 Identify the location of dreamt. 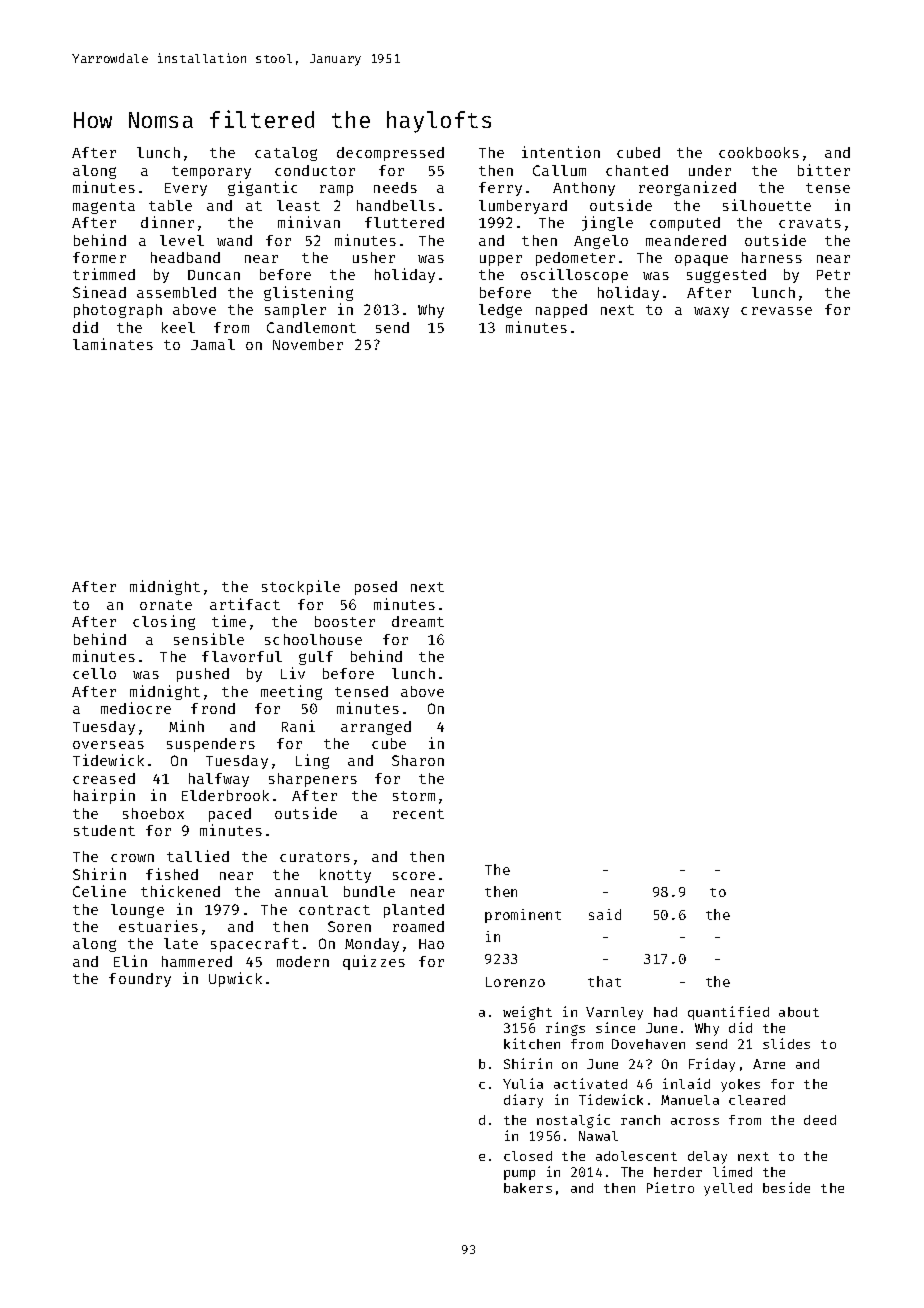
(418, 621).
